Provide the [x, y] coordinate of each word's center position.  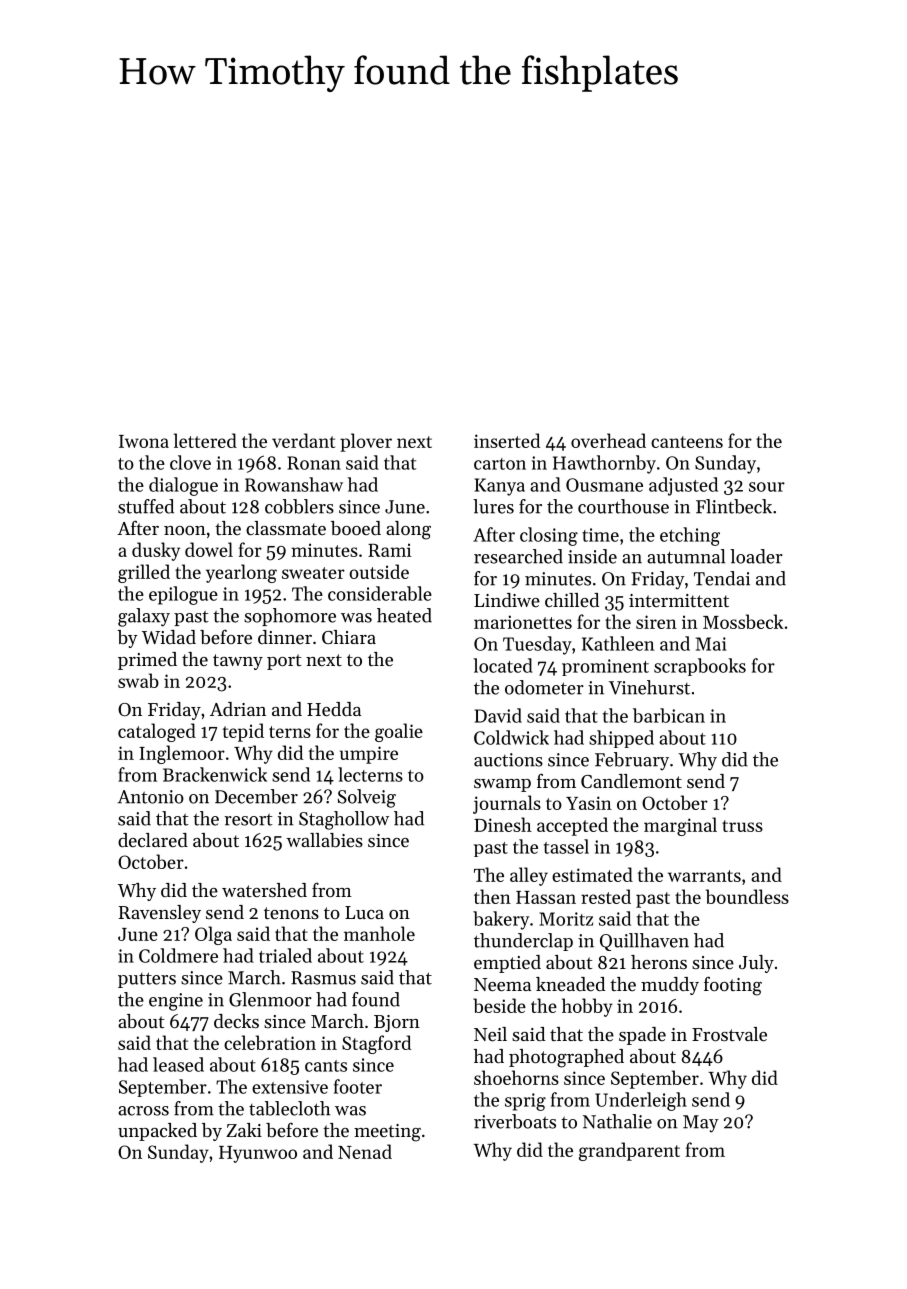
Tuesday [537, 645]
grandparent [629, 1151]
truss [742, 826]
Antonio [151, 797]
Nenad [365, 1151]
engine [176, 1002]
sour [767, 487]
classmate [286, 528]
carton [500, 464]
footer [358, 1086]
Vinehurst [649, 687]
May [701, 1124]
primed [147, 661]
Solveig [367, 798]
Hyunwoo [258, 1154]
